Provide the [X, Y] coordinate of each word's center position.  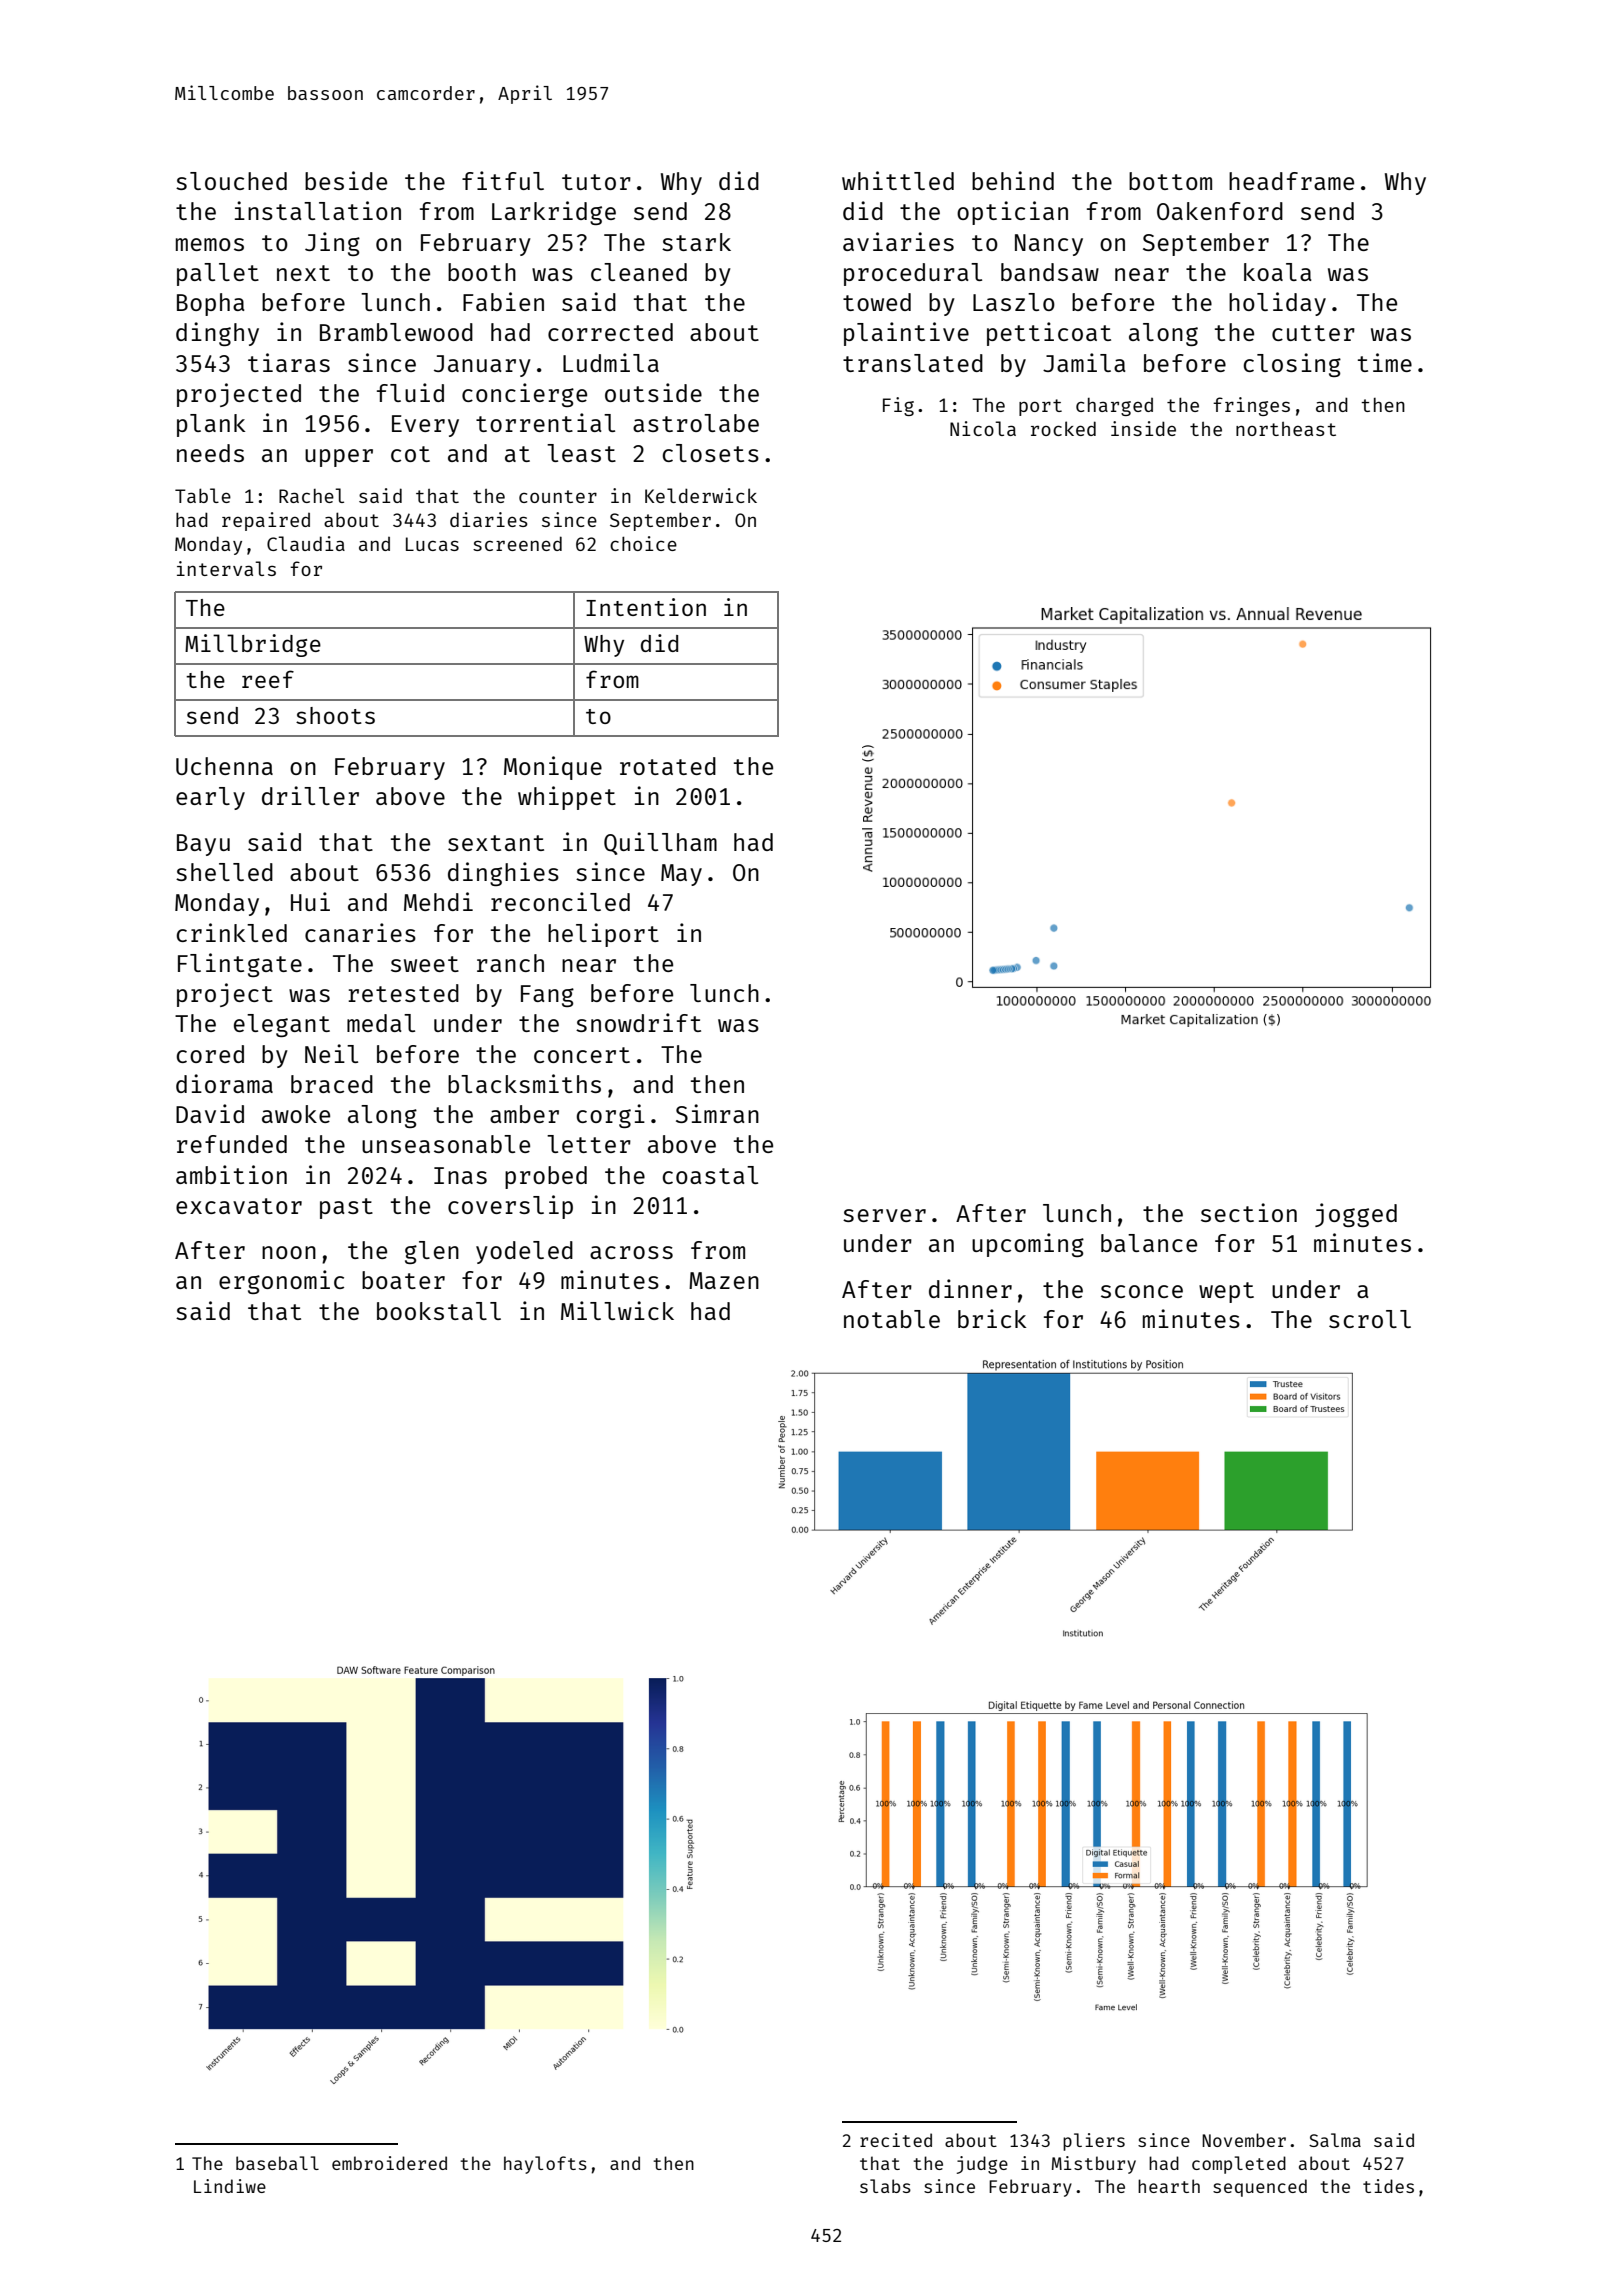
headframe [1291, 181]
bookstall [439, 1311]
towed [877, 302]
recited [896, 2140]
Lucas [432, 544]
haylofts [545, 2165]
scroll [1370, 1319]
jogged [1356, 1215]
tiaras [289, 362]
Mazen [724, 1280]
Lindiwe [230, 2186]
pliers [1094, 2142]
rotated [668, 766]
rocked [1063, 428]
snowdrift [638, 1022]
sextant [496, 843]
